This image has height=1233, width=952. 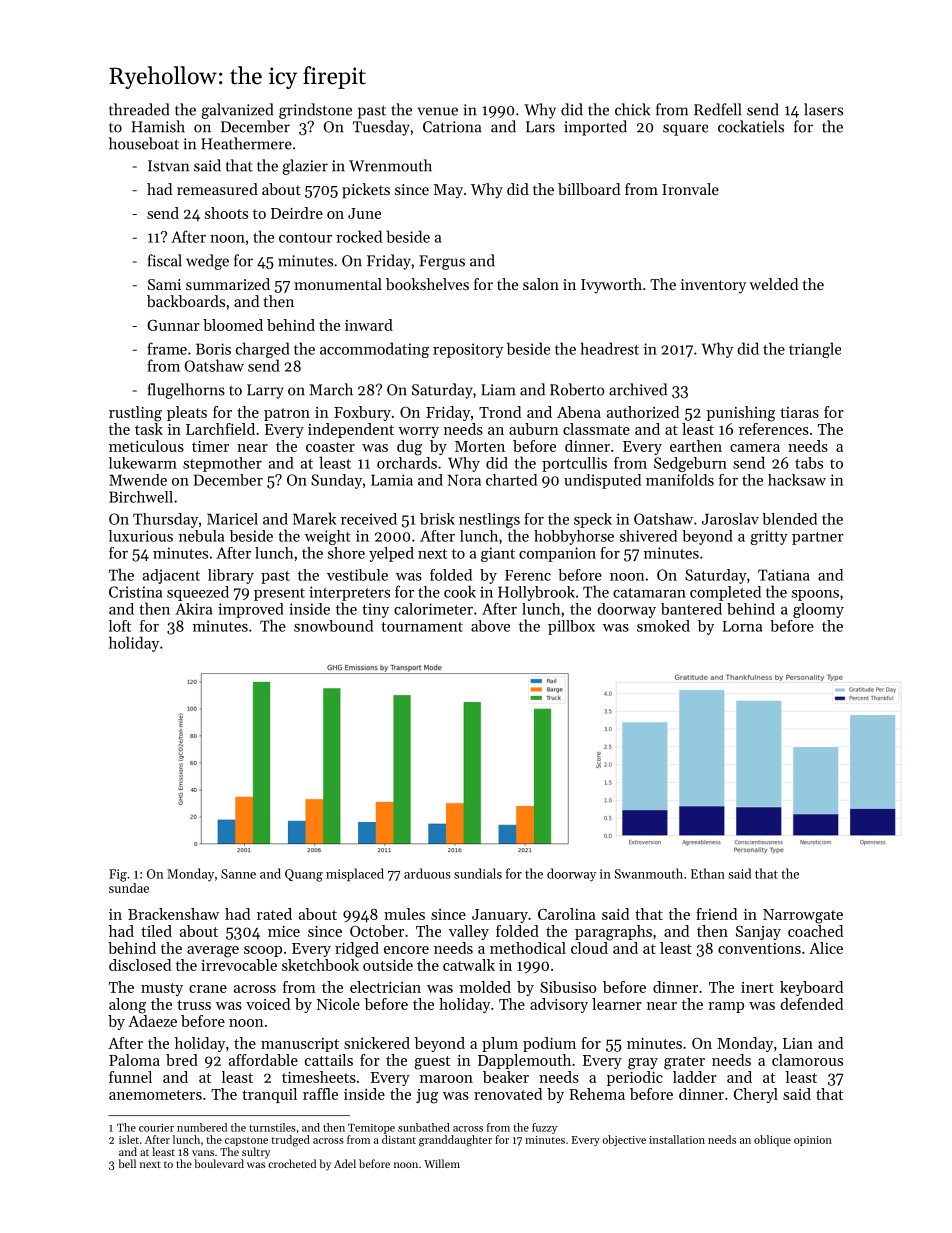 I want to click on galvanized, so click(x=237, y=111).
